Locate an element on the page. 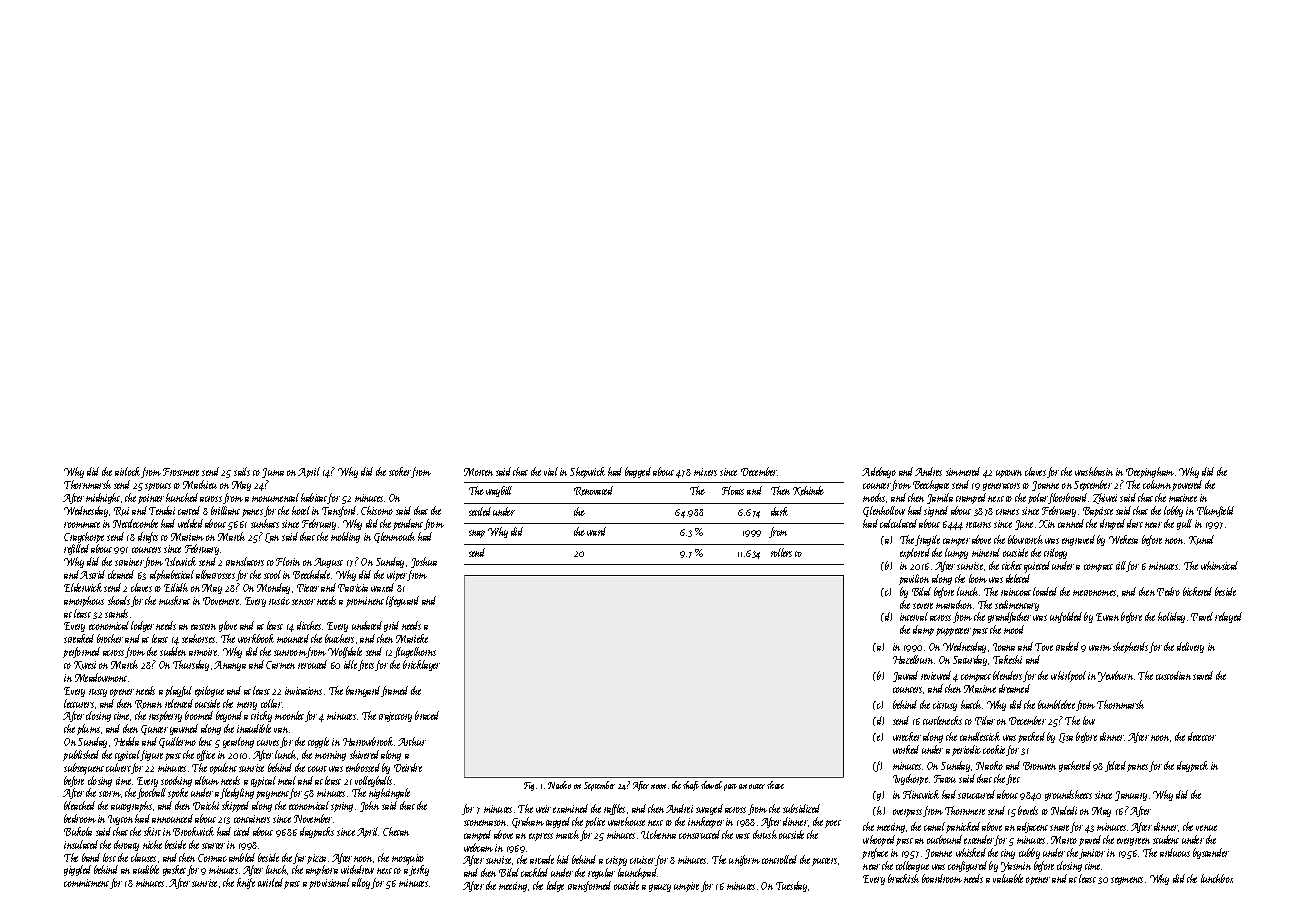 This image has height=924, width=1308. uptown is located at coordinates (1009, 474).
